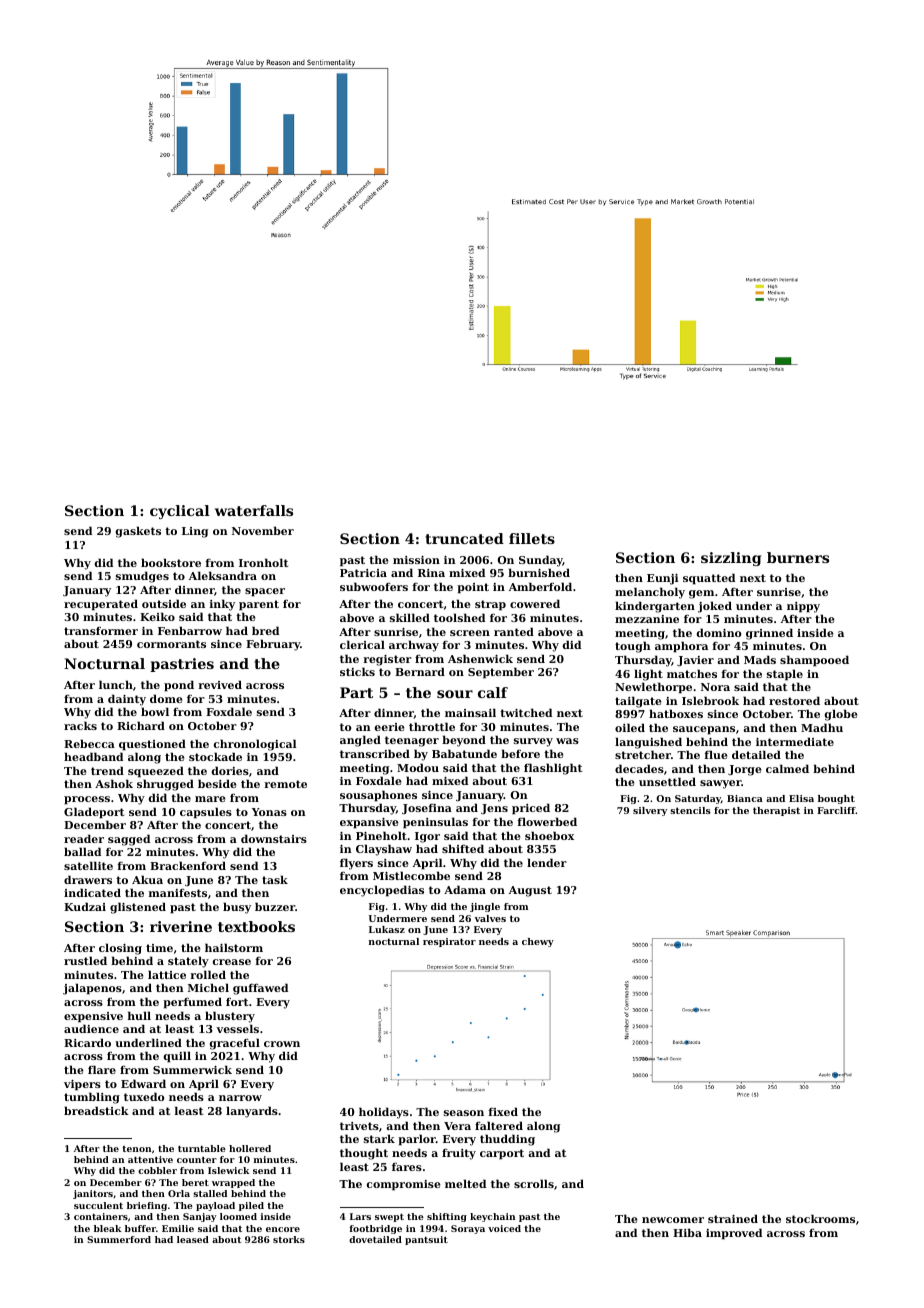  Describe the element at coordinates (193, 1239) in the page. I see `leased` at that location.
